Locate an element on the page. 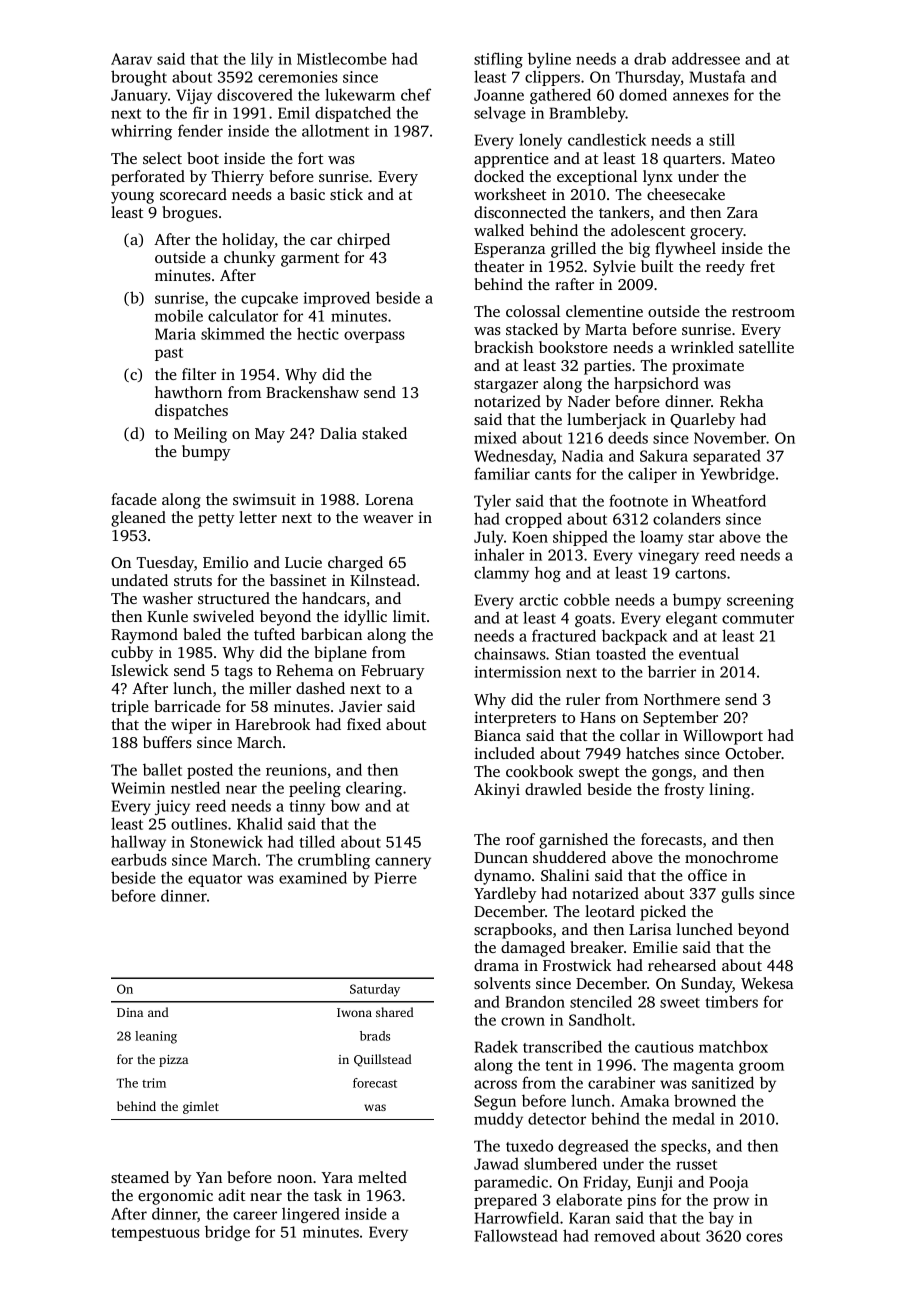 The width and height of the document is (908, 1316). Aarav is located at coordinates (131, 59).
